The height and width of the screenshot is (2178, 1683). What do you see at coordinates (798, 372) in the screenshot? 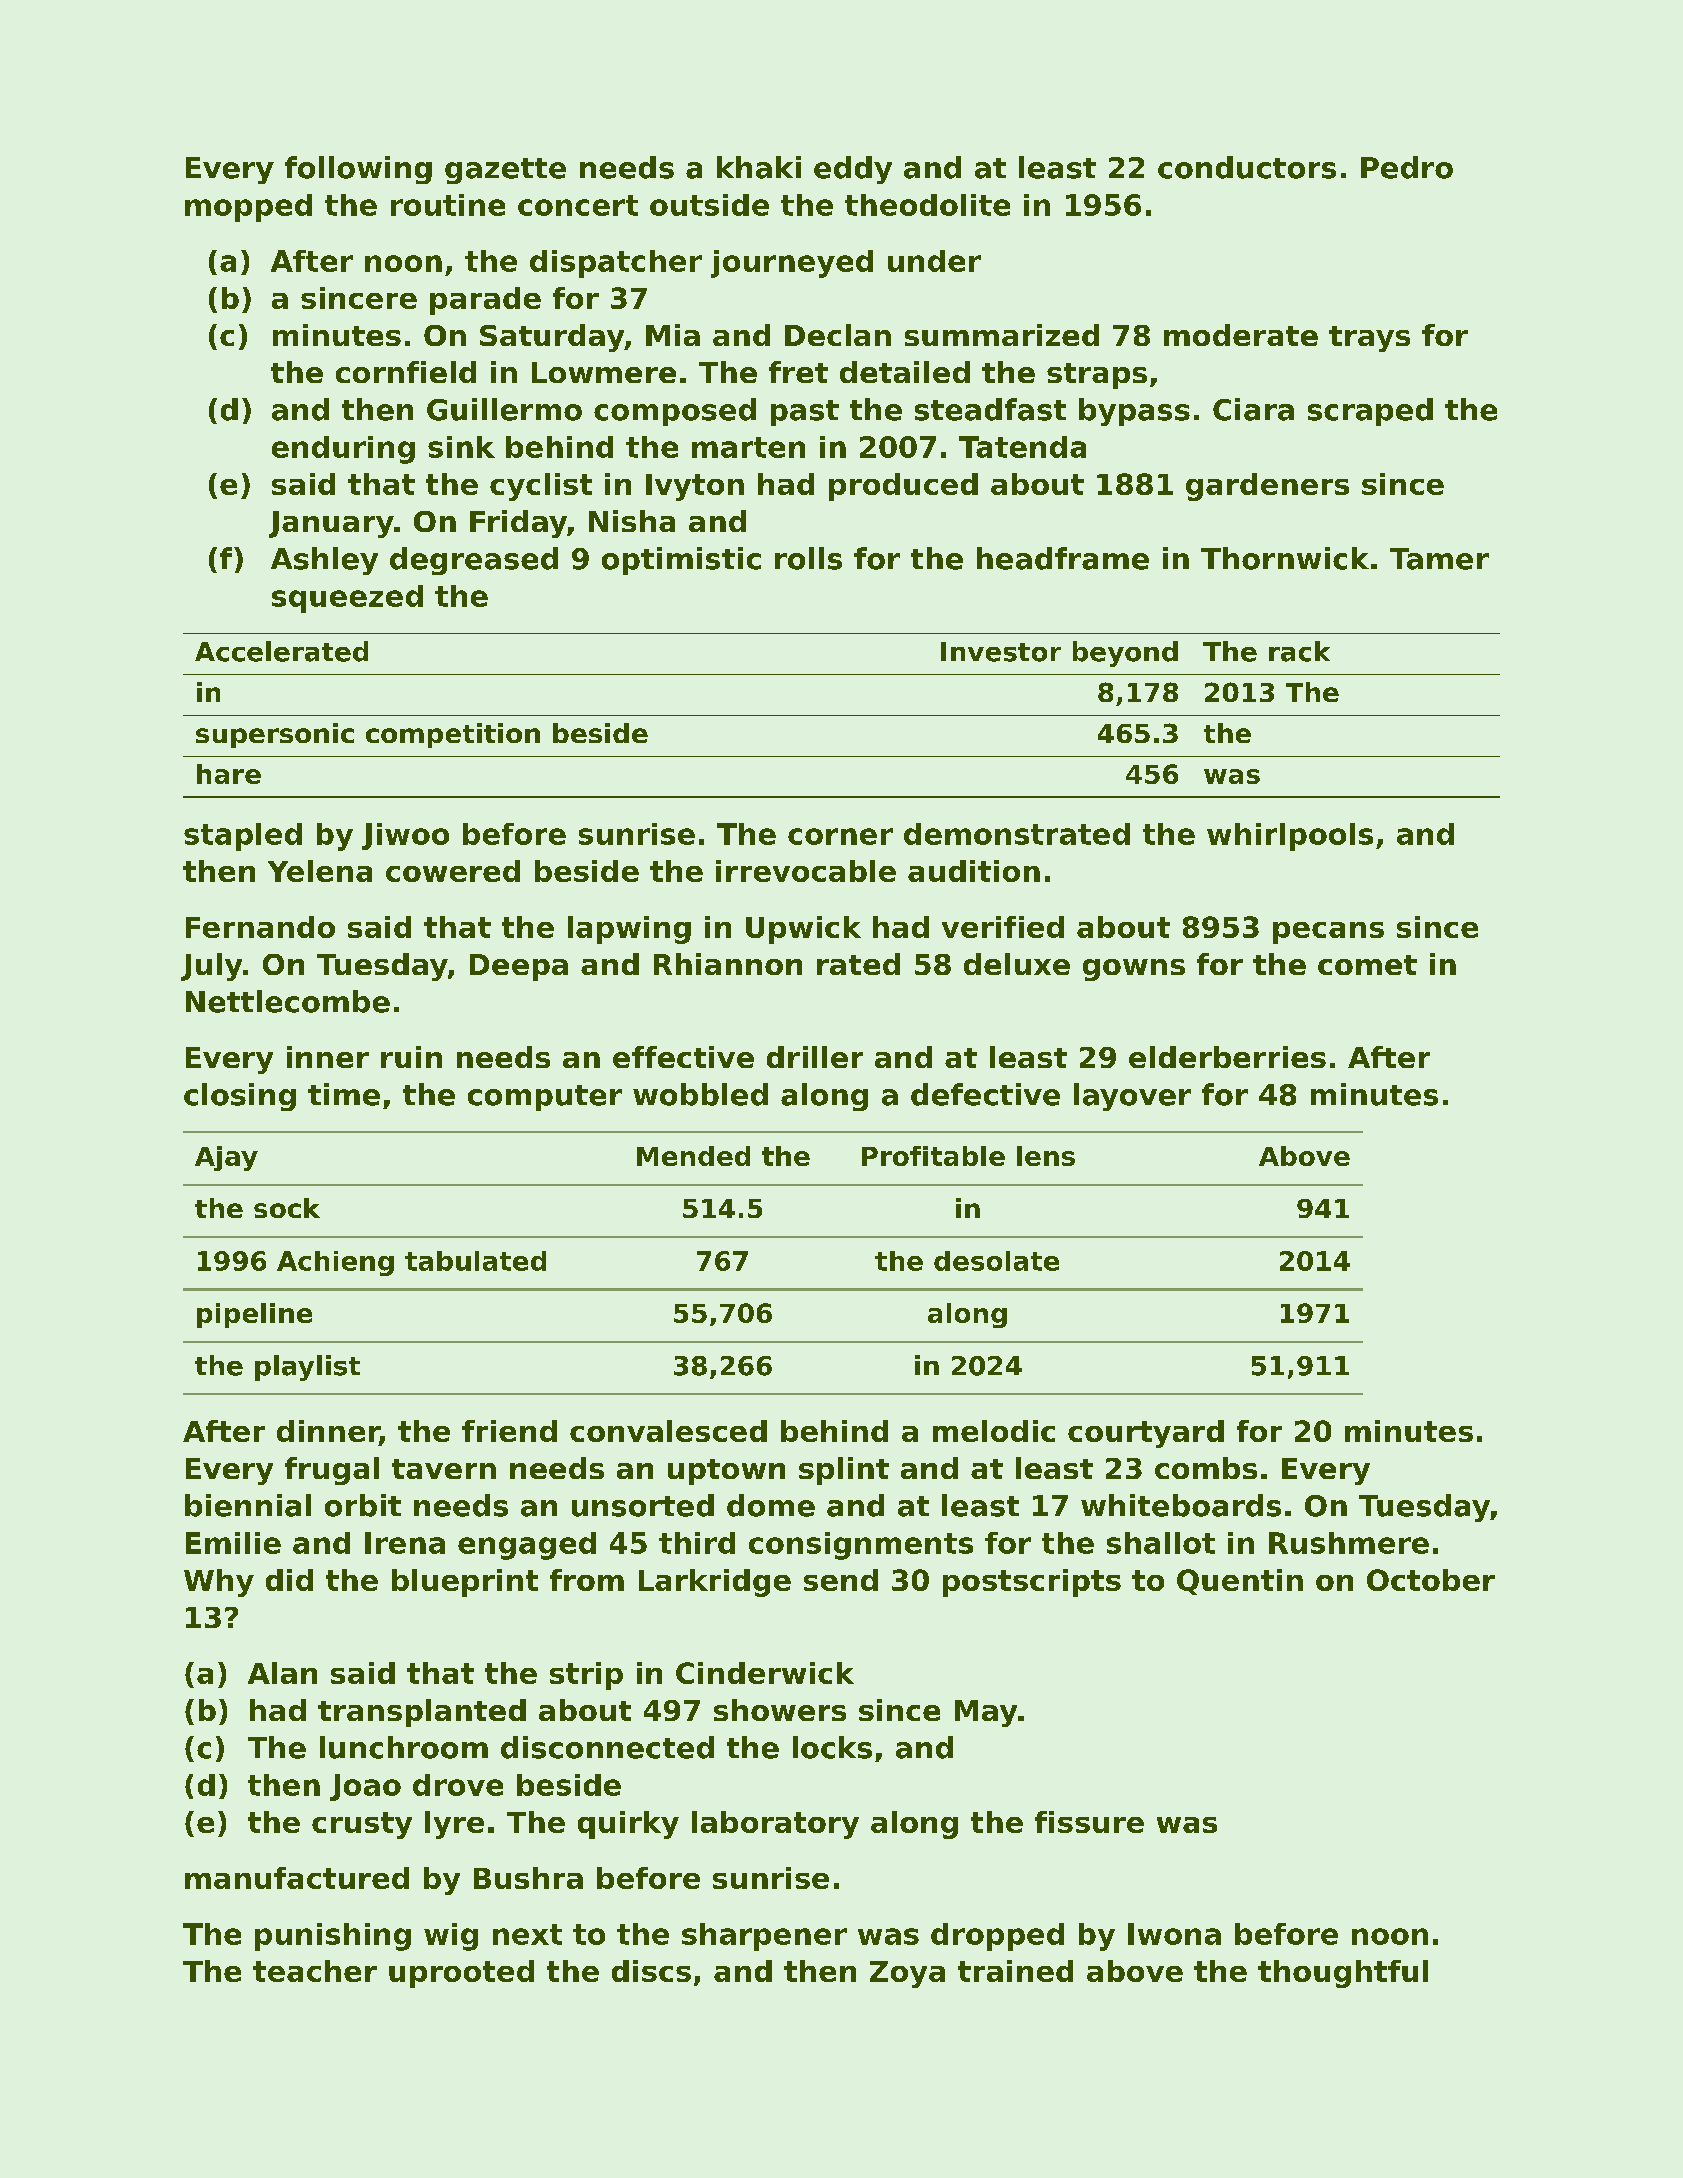
I see `fret` at bounding box center [798, 372].
